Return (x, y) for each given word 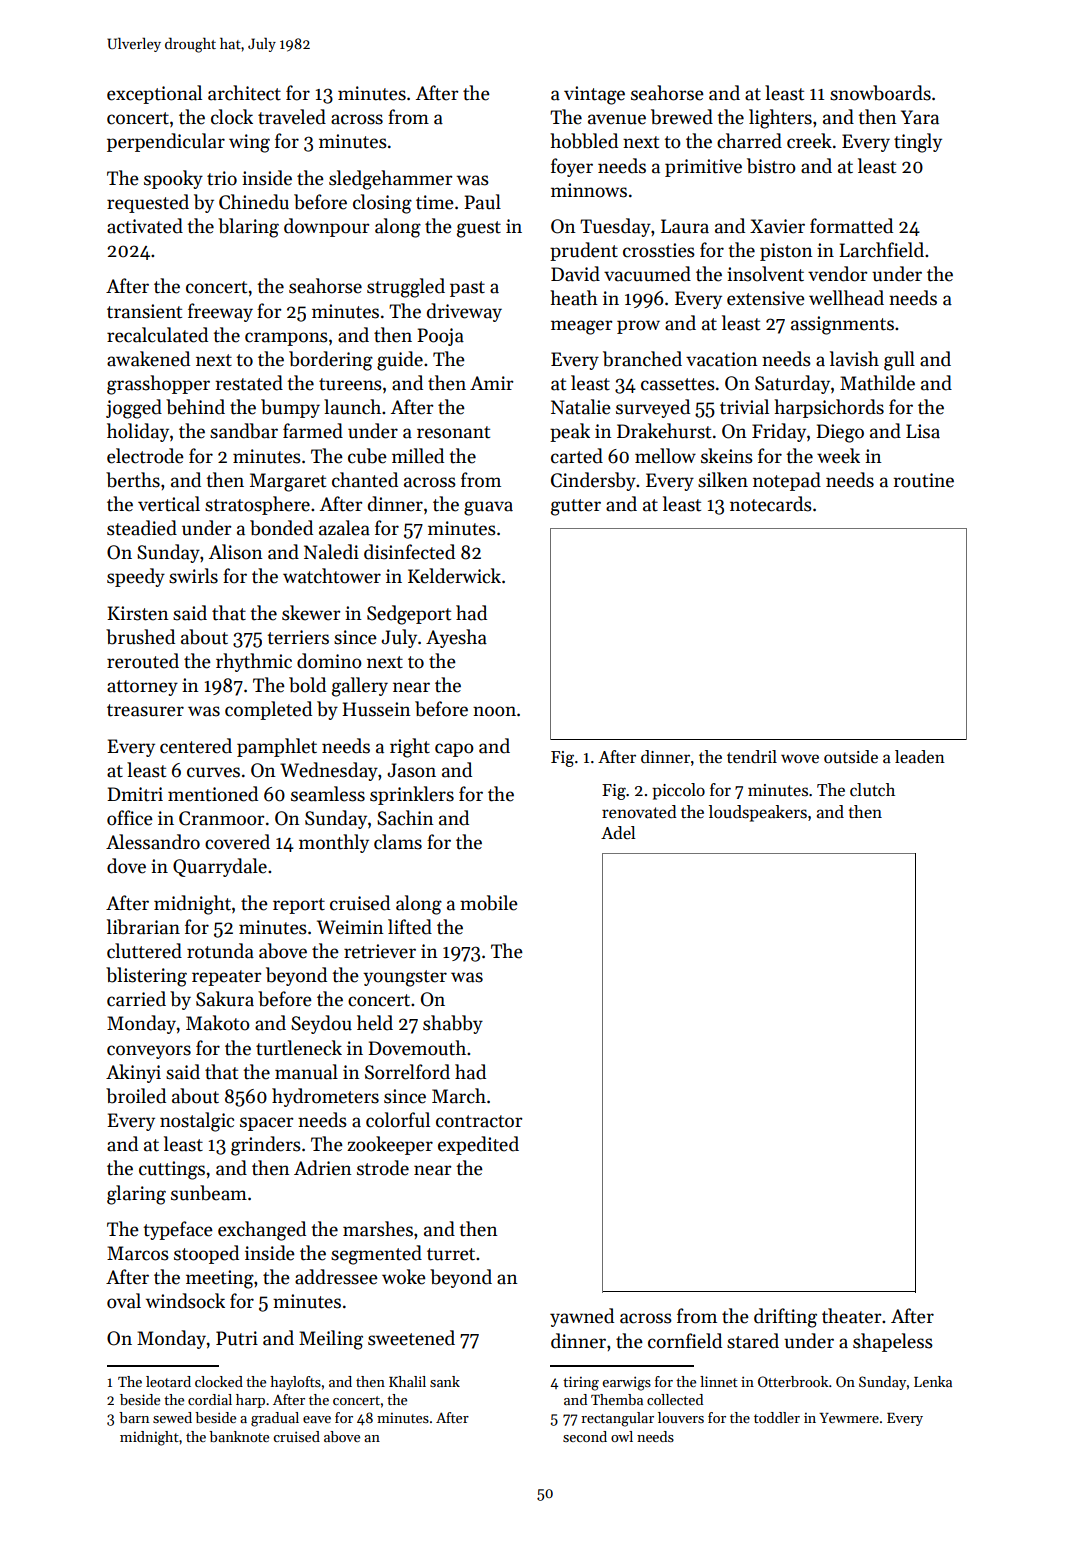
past (467, 289)
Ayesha (456, 638)
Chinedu (254, 202)
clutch (872, 790)
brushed (140, 637)
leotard (168, 1381)
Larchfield (881, 250)
